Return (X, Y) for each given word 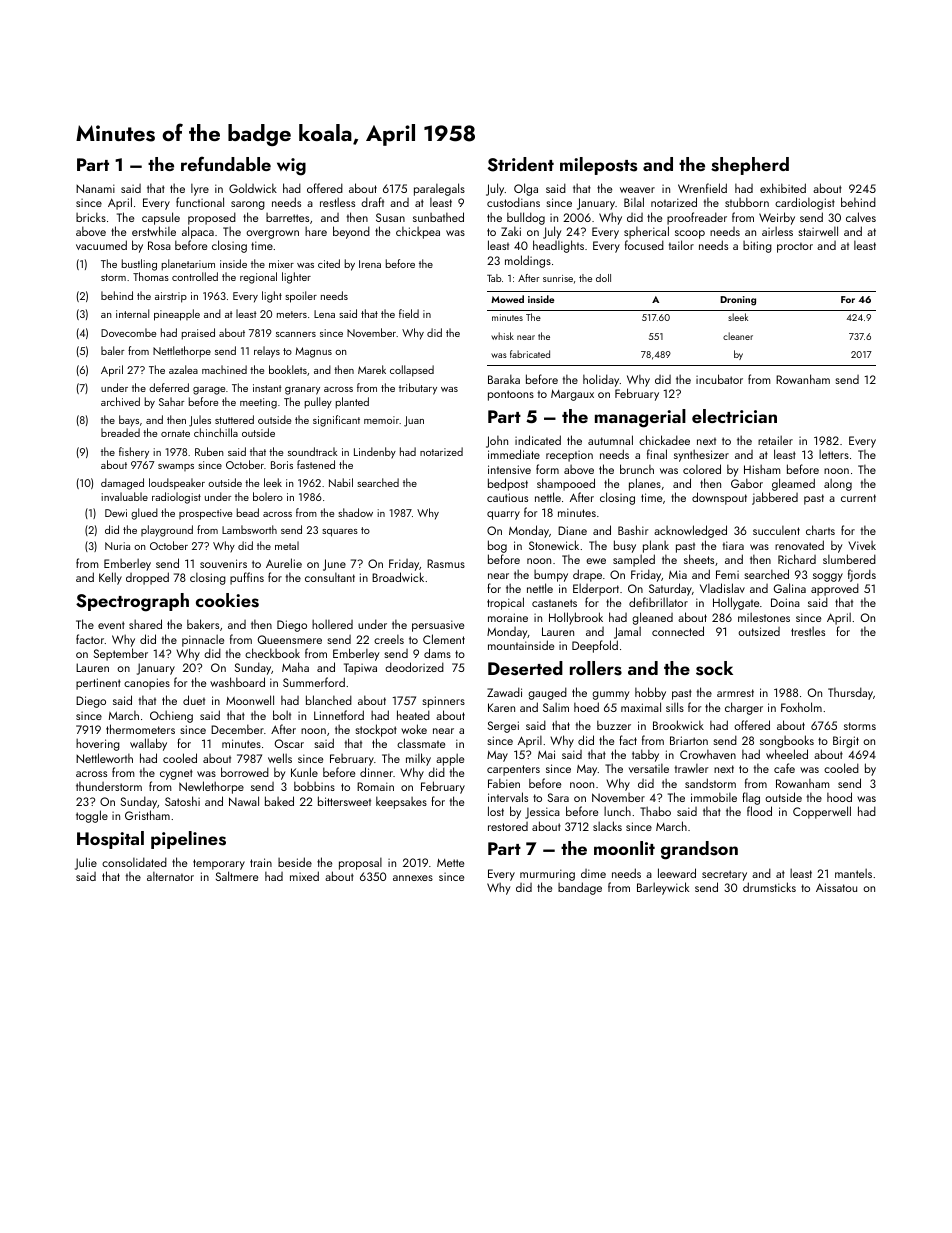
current (858, 498)
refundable (226, 163)
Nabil (341, 482)
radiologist (176, 498)
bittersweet (344, 801)
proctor (795, 247)
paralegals (439, 189)
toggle (92, 816)
